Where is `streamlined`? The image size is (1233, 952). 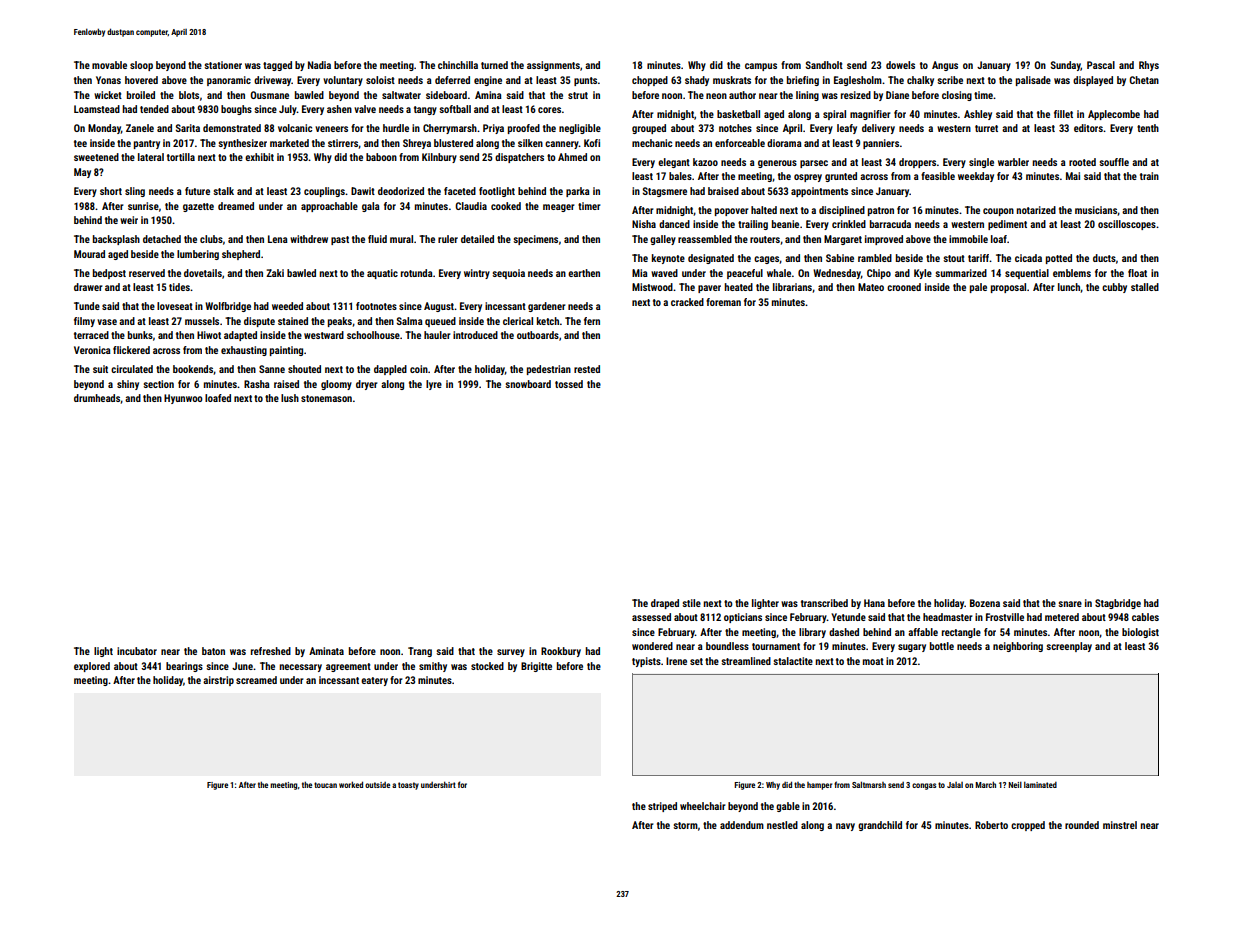 streamlined is located at coordinates (746, 661).
